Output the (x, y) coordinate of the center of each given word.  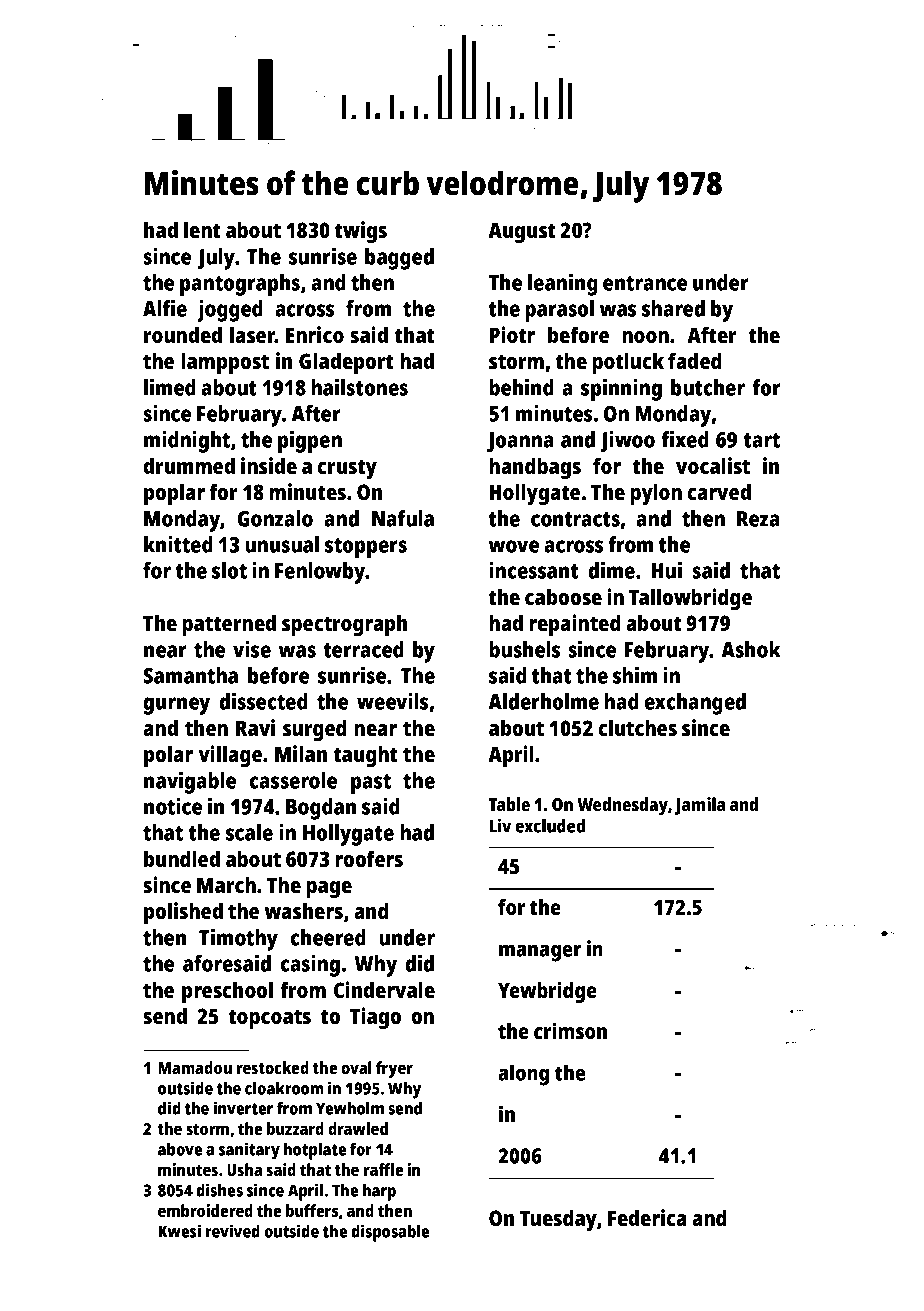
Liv (500, 825)
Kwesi (179, 1231)
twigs (361, 232)
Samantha (190, 675)
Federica (647, 1217)
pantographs (240, 285)
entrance (645, 283)
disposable (390, 1233)
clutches (638, 727)
